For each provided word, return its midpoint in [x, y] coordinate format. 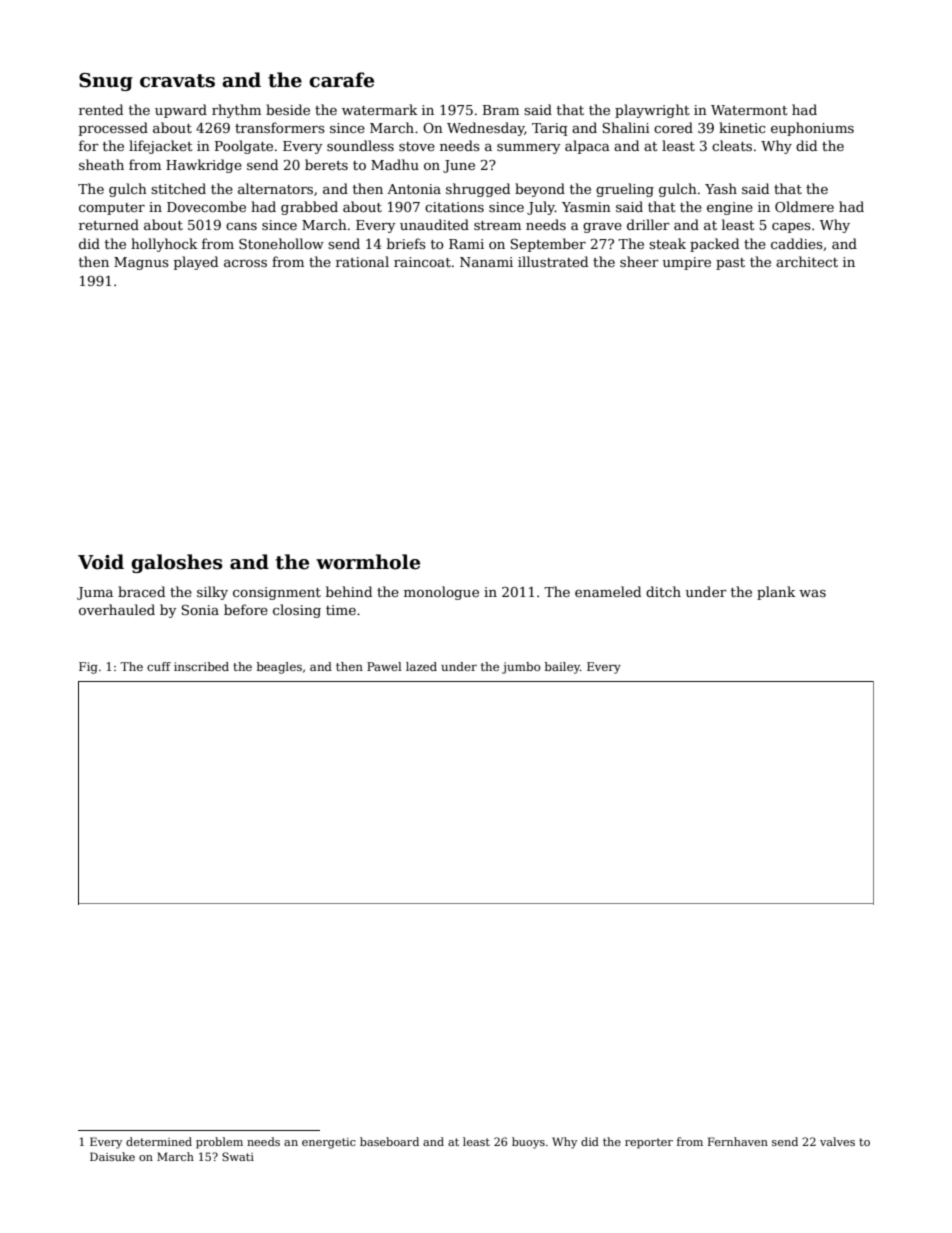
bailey [562, 668]
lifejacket [161, 147]
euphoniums [812, 129]
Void [101, 562]
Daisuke [112, 1156]
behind [349, 591]
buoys [528, 1143]
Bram [501, 110]
